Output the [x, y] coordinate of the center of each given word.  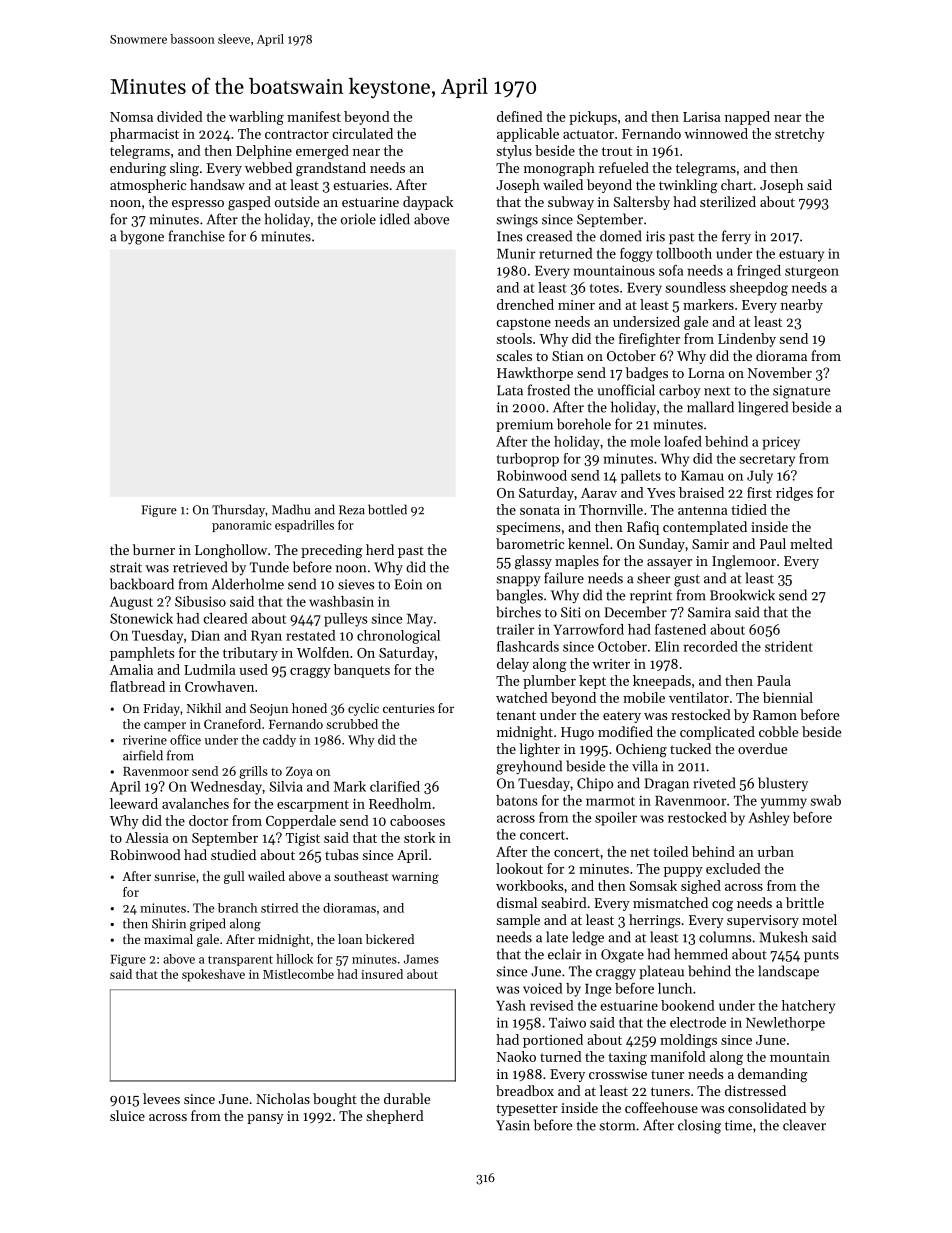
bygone [142, 237]
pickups [593, 118]
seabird [564, 902]
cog [722, 906]
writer [611, 664]
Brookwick [742, 595]
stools [514, 338]
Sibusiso [200, 601]
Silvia [286, 786]
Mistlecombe [298, 974]
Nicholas [283, 1098]
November [780, 372]
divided [180, 116]
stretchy [800, 135]
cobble [778, 731]
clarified [395, 786]
